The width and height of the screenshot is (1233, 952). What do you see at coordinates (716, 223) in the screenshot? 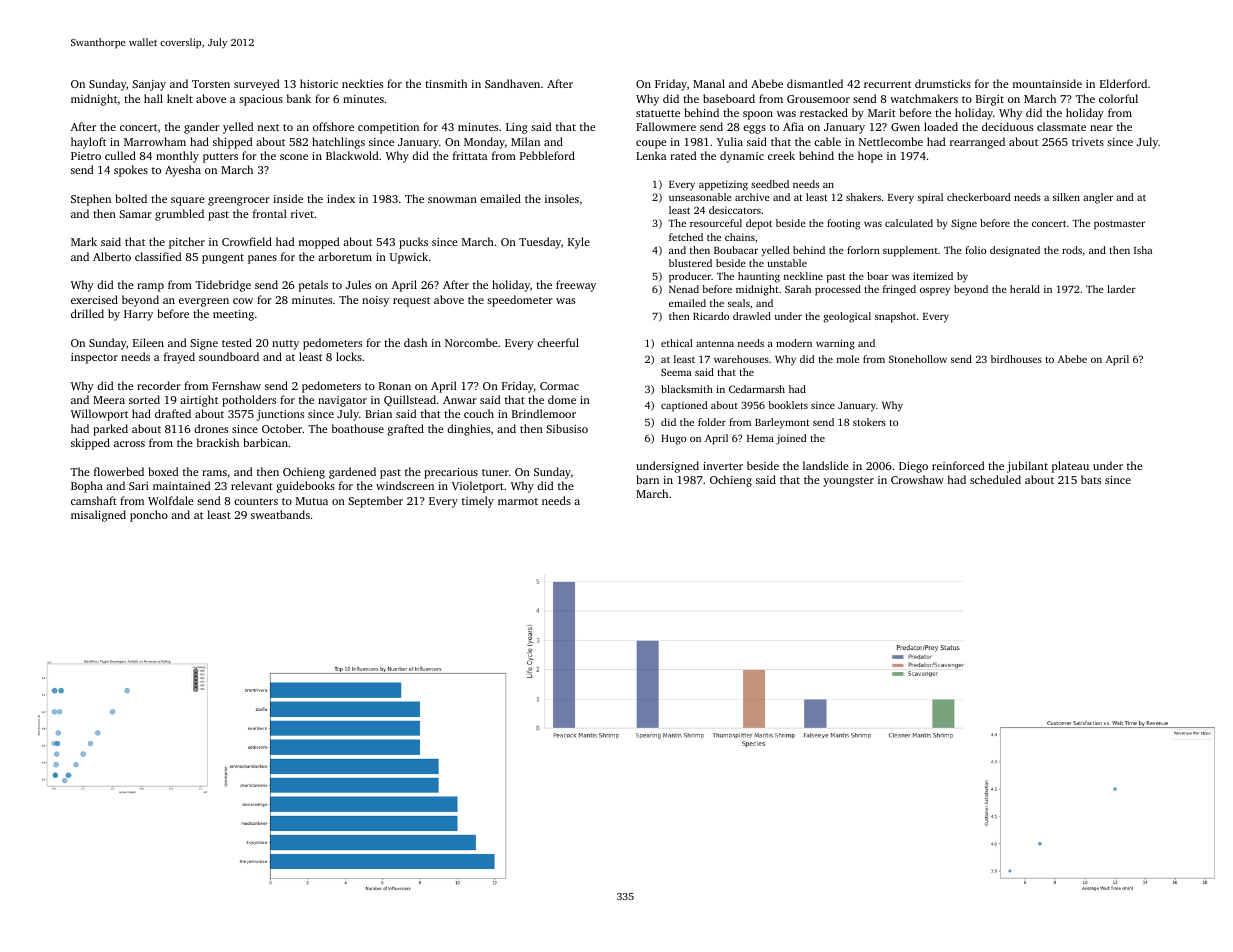
I see `resourceful` at bounding box center [716, 223].
